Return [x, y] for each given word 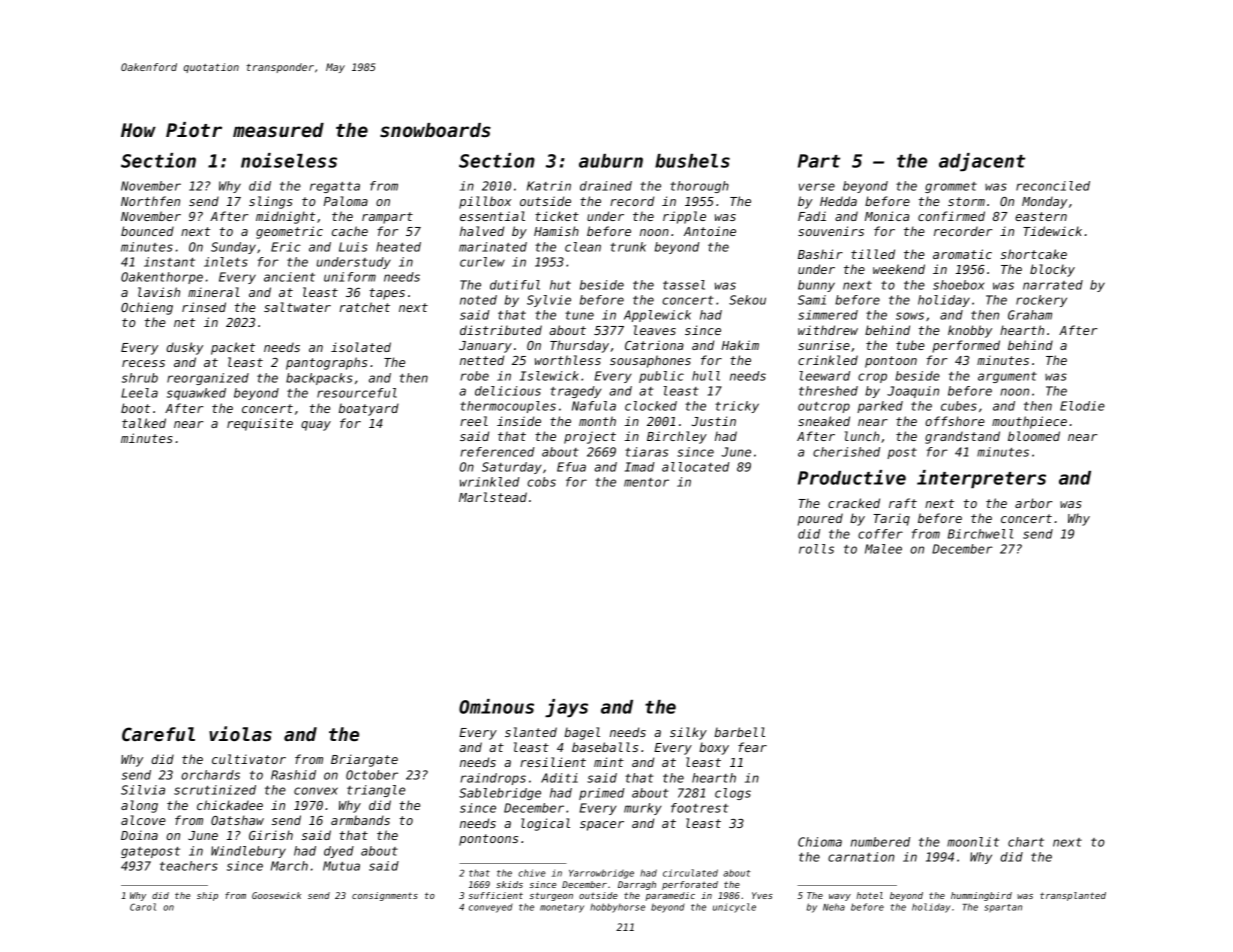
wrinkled [490, 482]
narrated [1053, 285]
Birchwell [980, 534]
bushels [692, 161]
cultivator [249, 759]
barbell [739, 732]
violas [240, 733]
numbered [880, 842]
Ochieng [147, 308]
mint [609, 762]
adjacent [982, 162]
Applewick [657, 316]
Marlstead [493, 497]
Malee [883, 549]
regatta [335, 187]
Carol [143, 907]
